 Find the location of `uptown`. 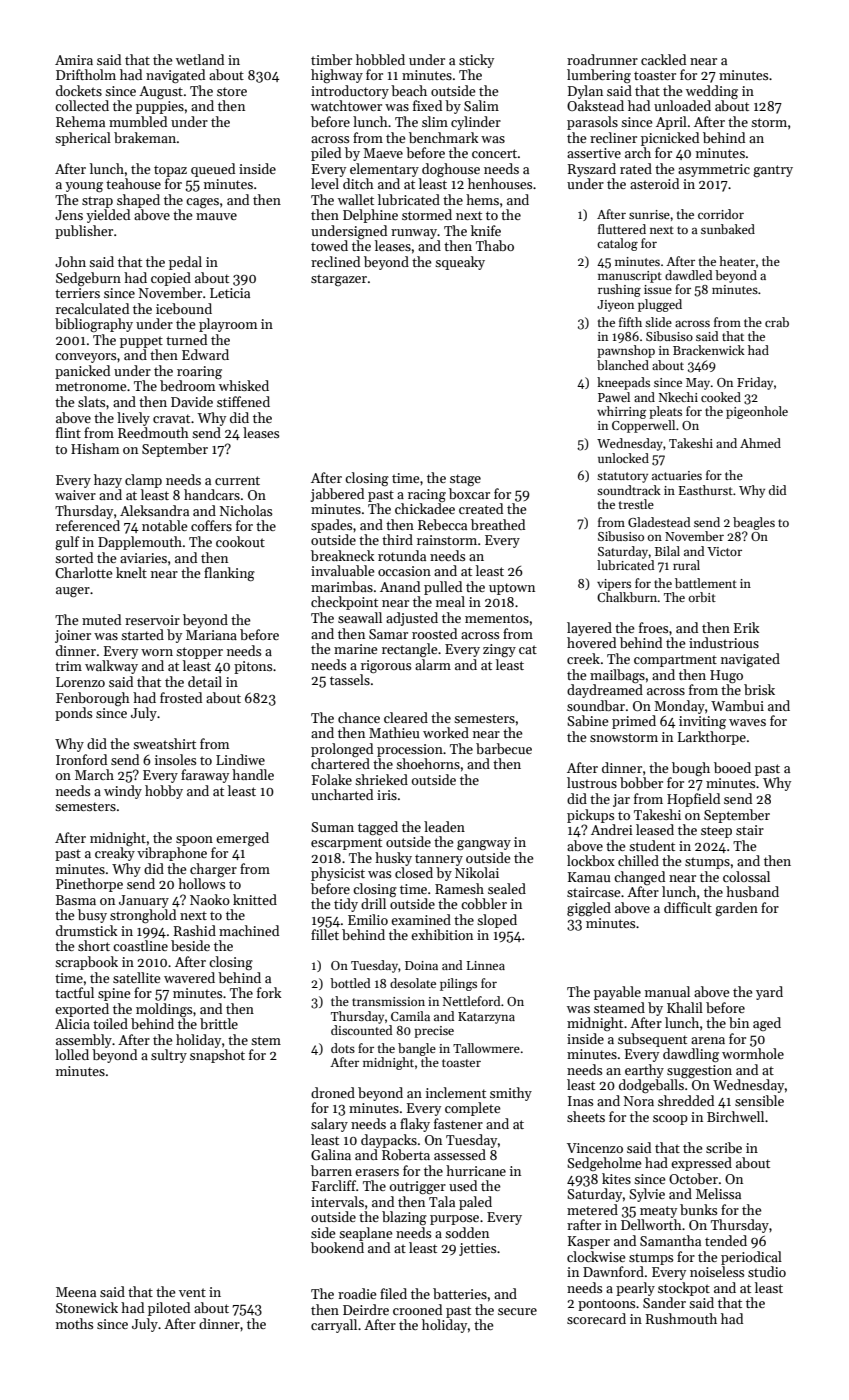

uptown is located at coordinates (512, 589).
